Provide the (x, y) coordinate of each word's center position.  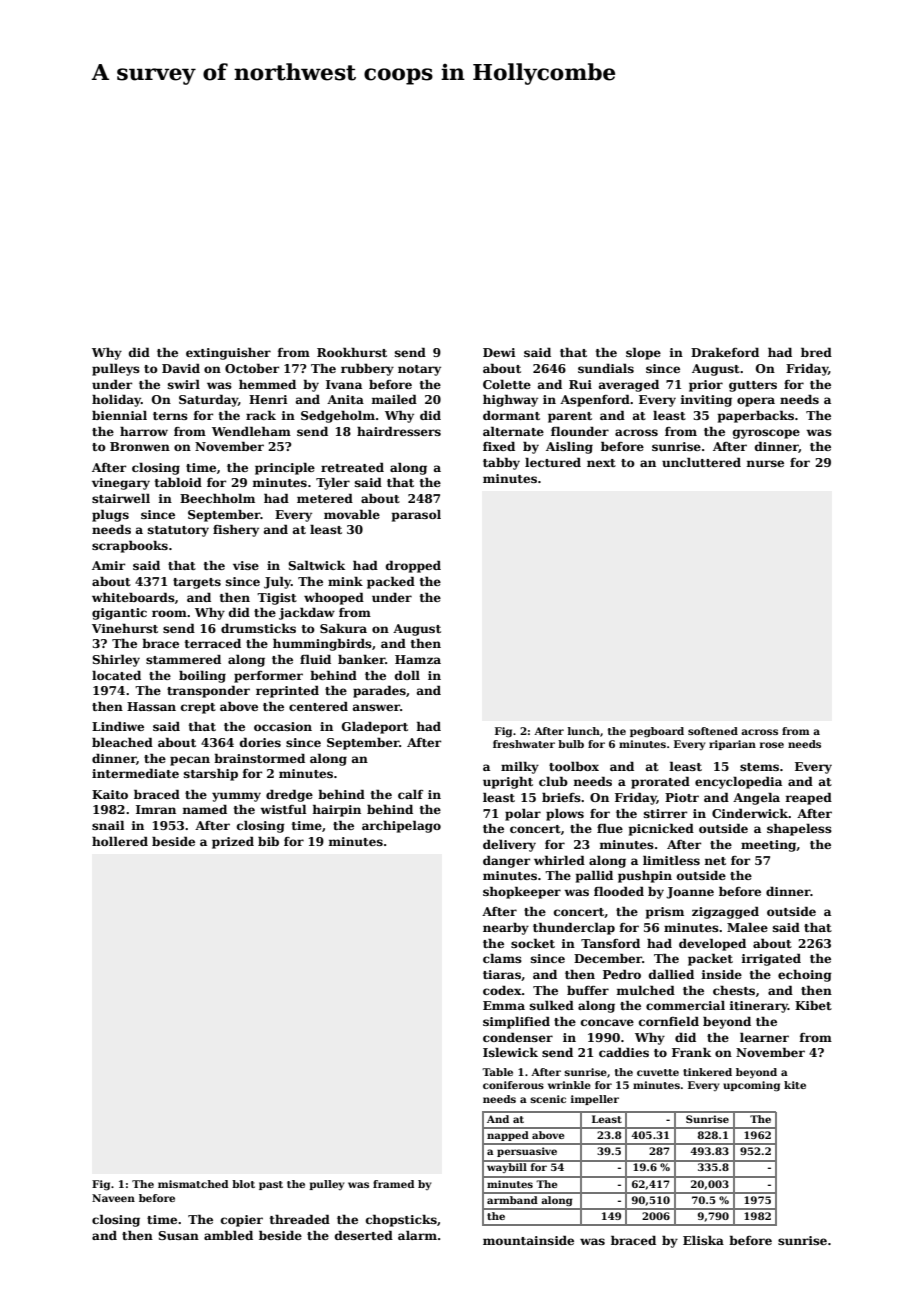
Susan (178, 1235)
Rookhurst (352, 352)
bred (816, 352)
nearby (506, 928)
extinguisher (228, 353)
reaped (808, 799)
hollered (120, 841)
